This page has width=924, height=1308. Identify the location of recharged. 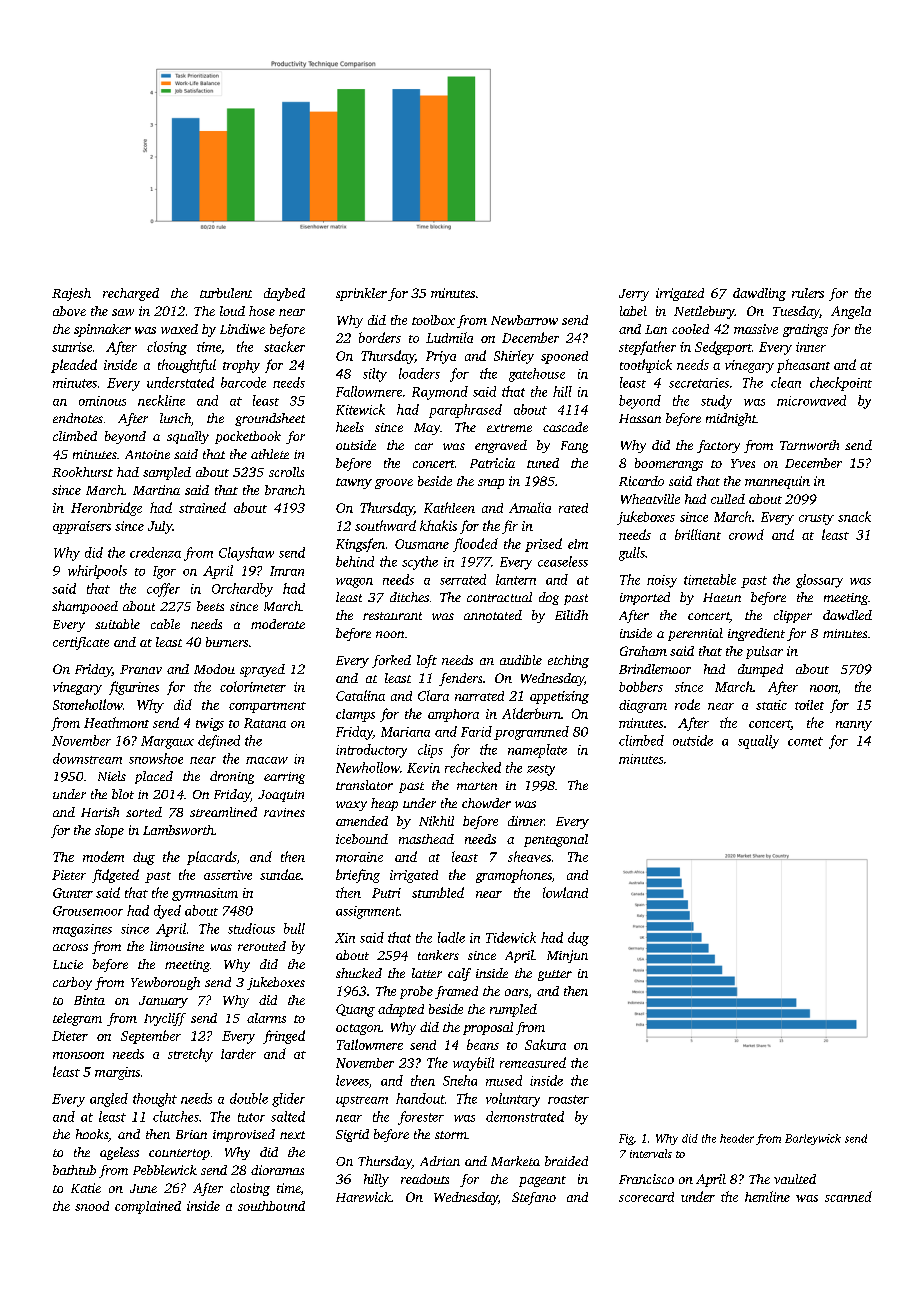
(131, 294).
